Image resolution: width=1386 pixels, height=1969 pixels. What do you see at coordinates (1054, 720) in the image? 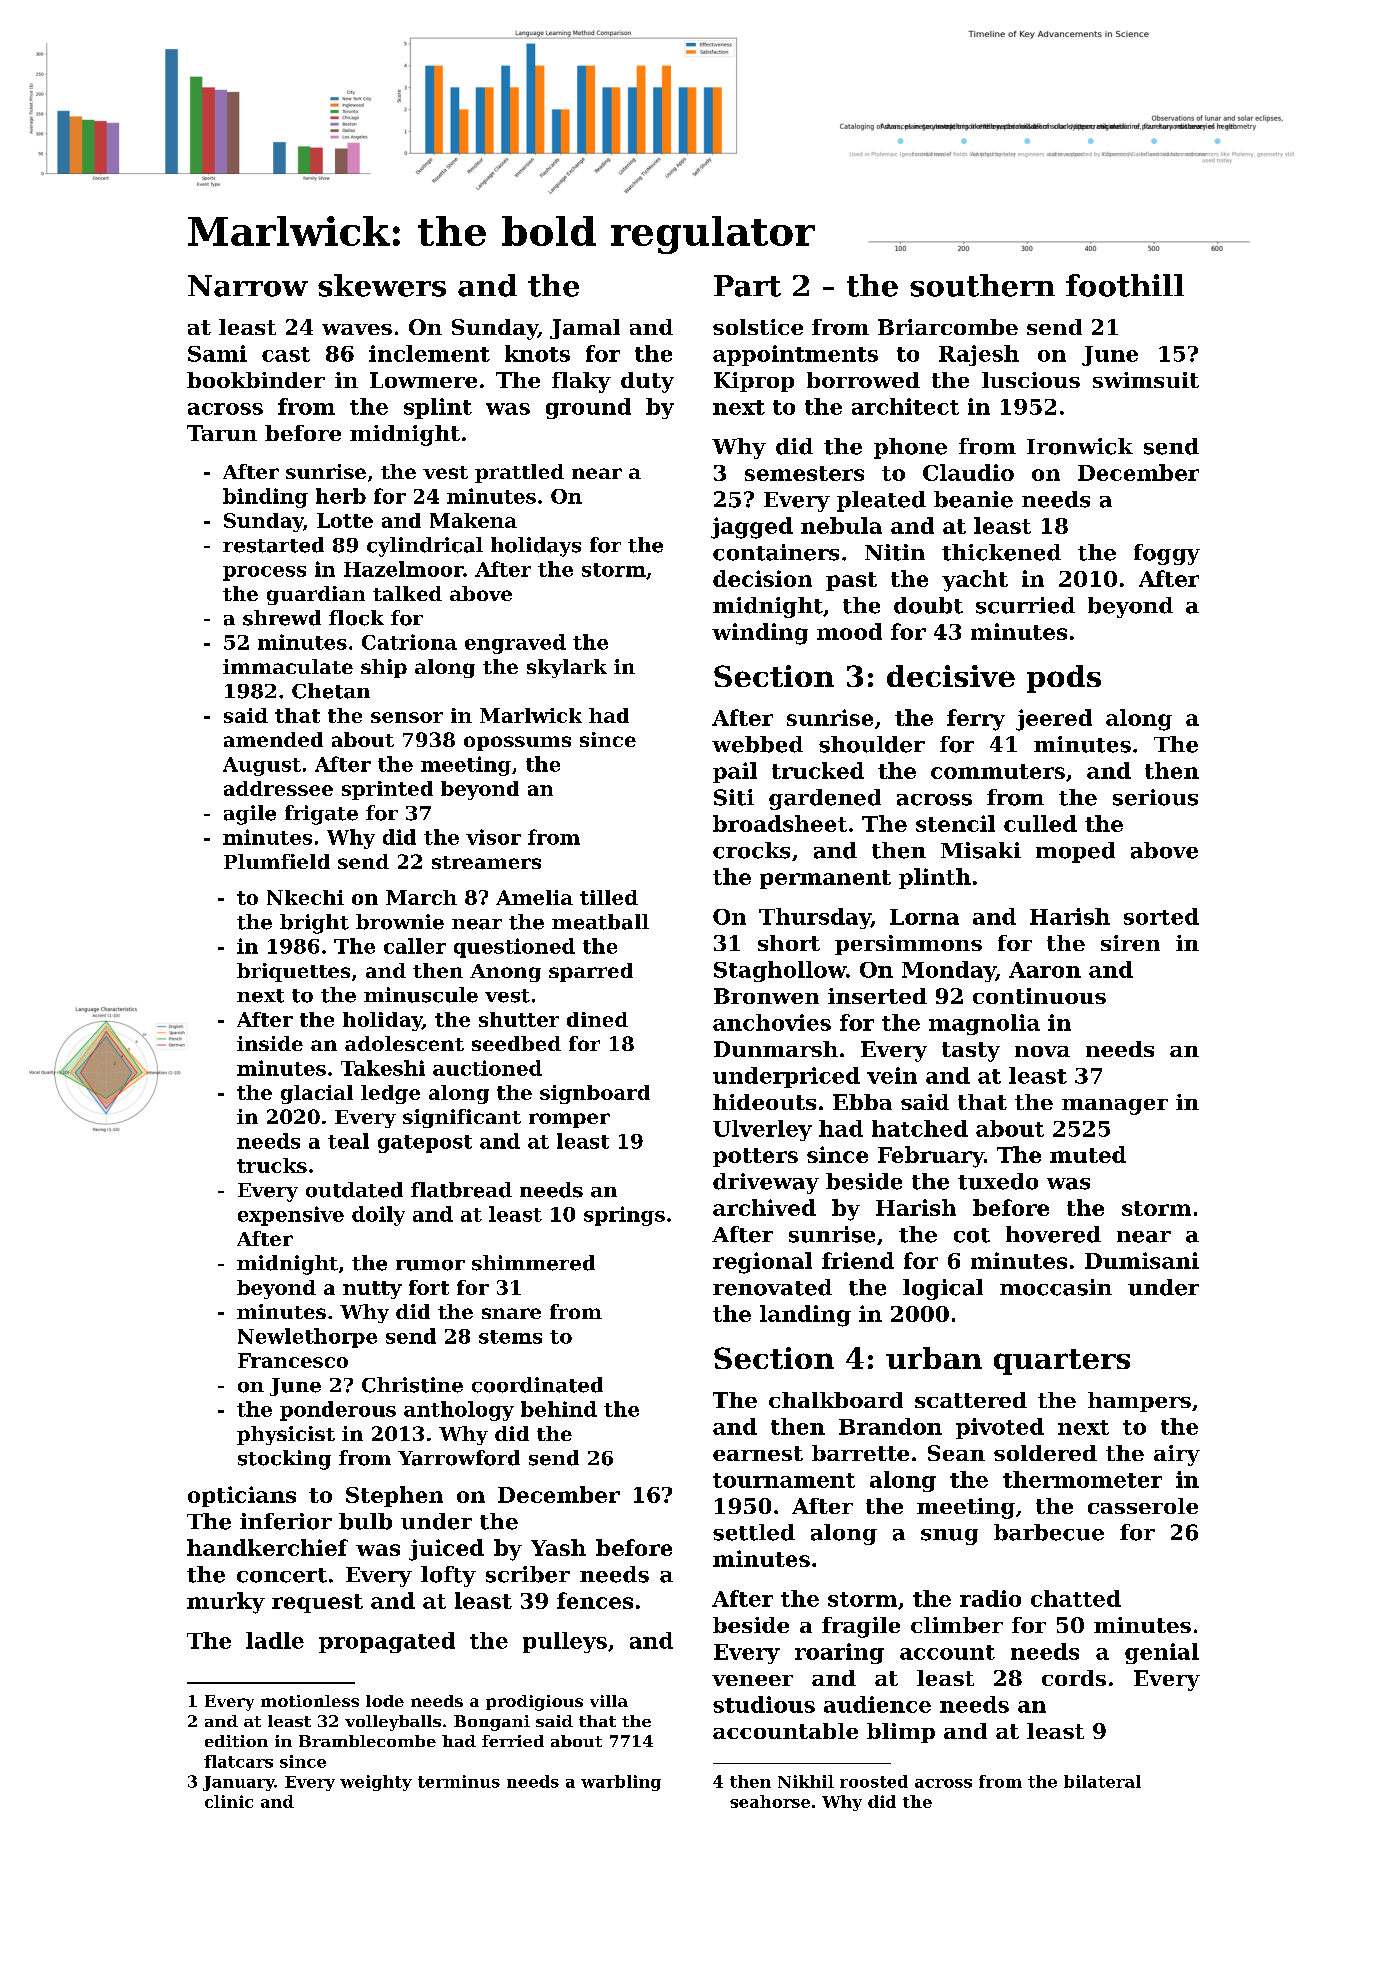
I see `jeered` at bounding box center [1054, 720].
